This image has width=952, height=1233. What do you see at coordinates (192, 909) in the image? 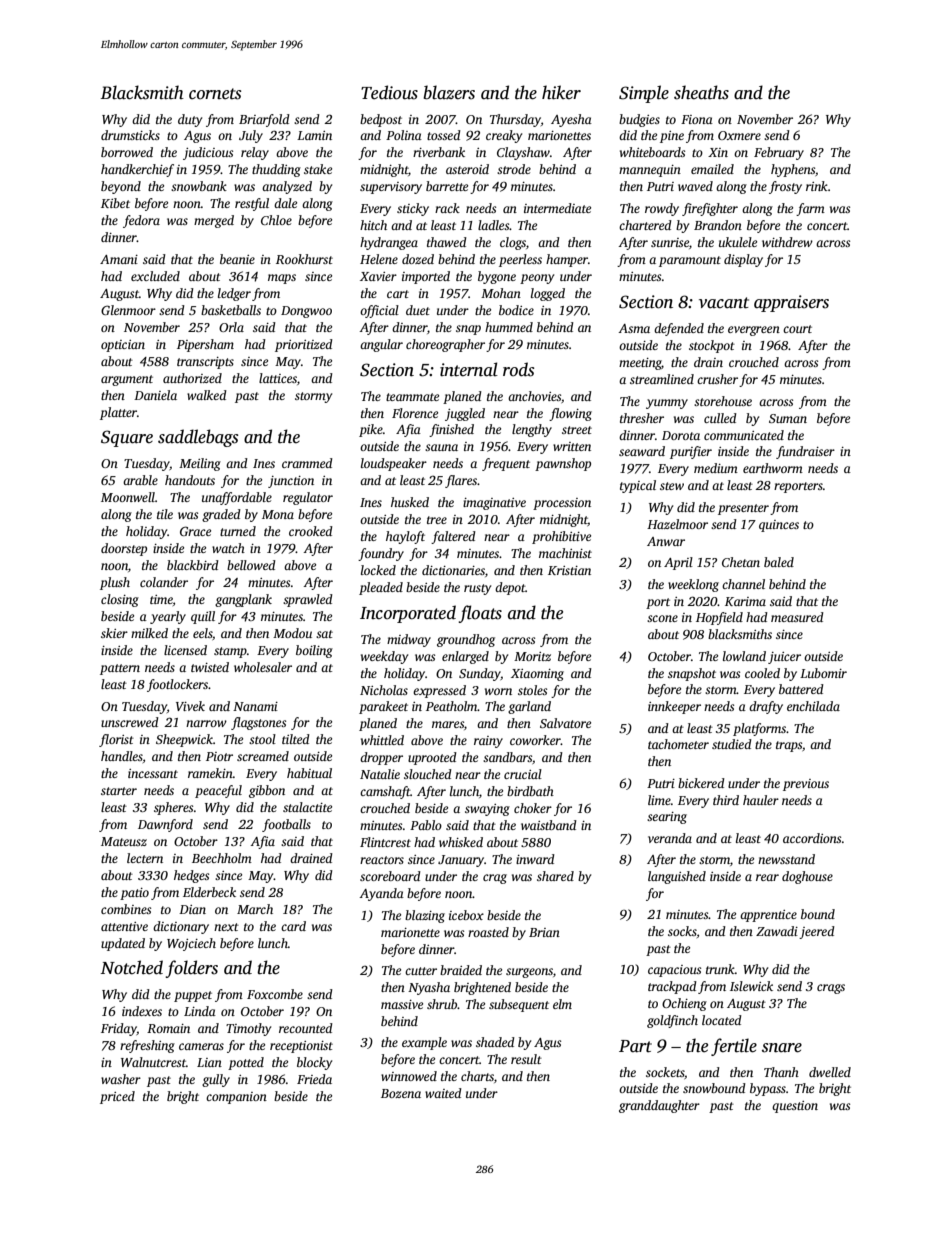
I see `Dian` at bounding box center [192, 909].
